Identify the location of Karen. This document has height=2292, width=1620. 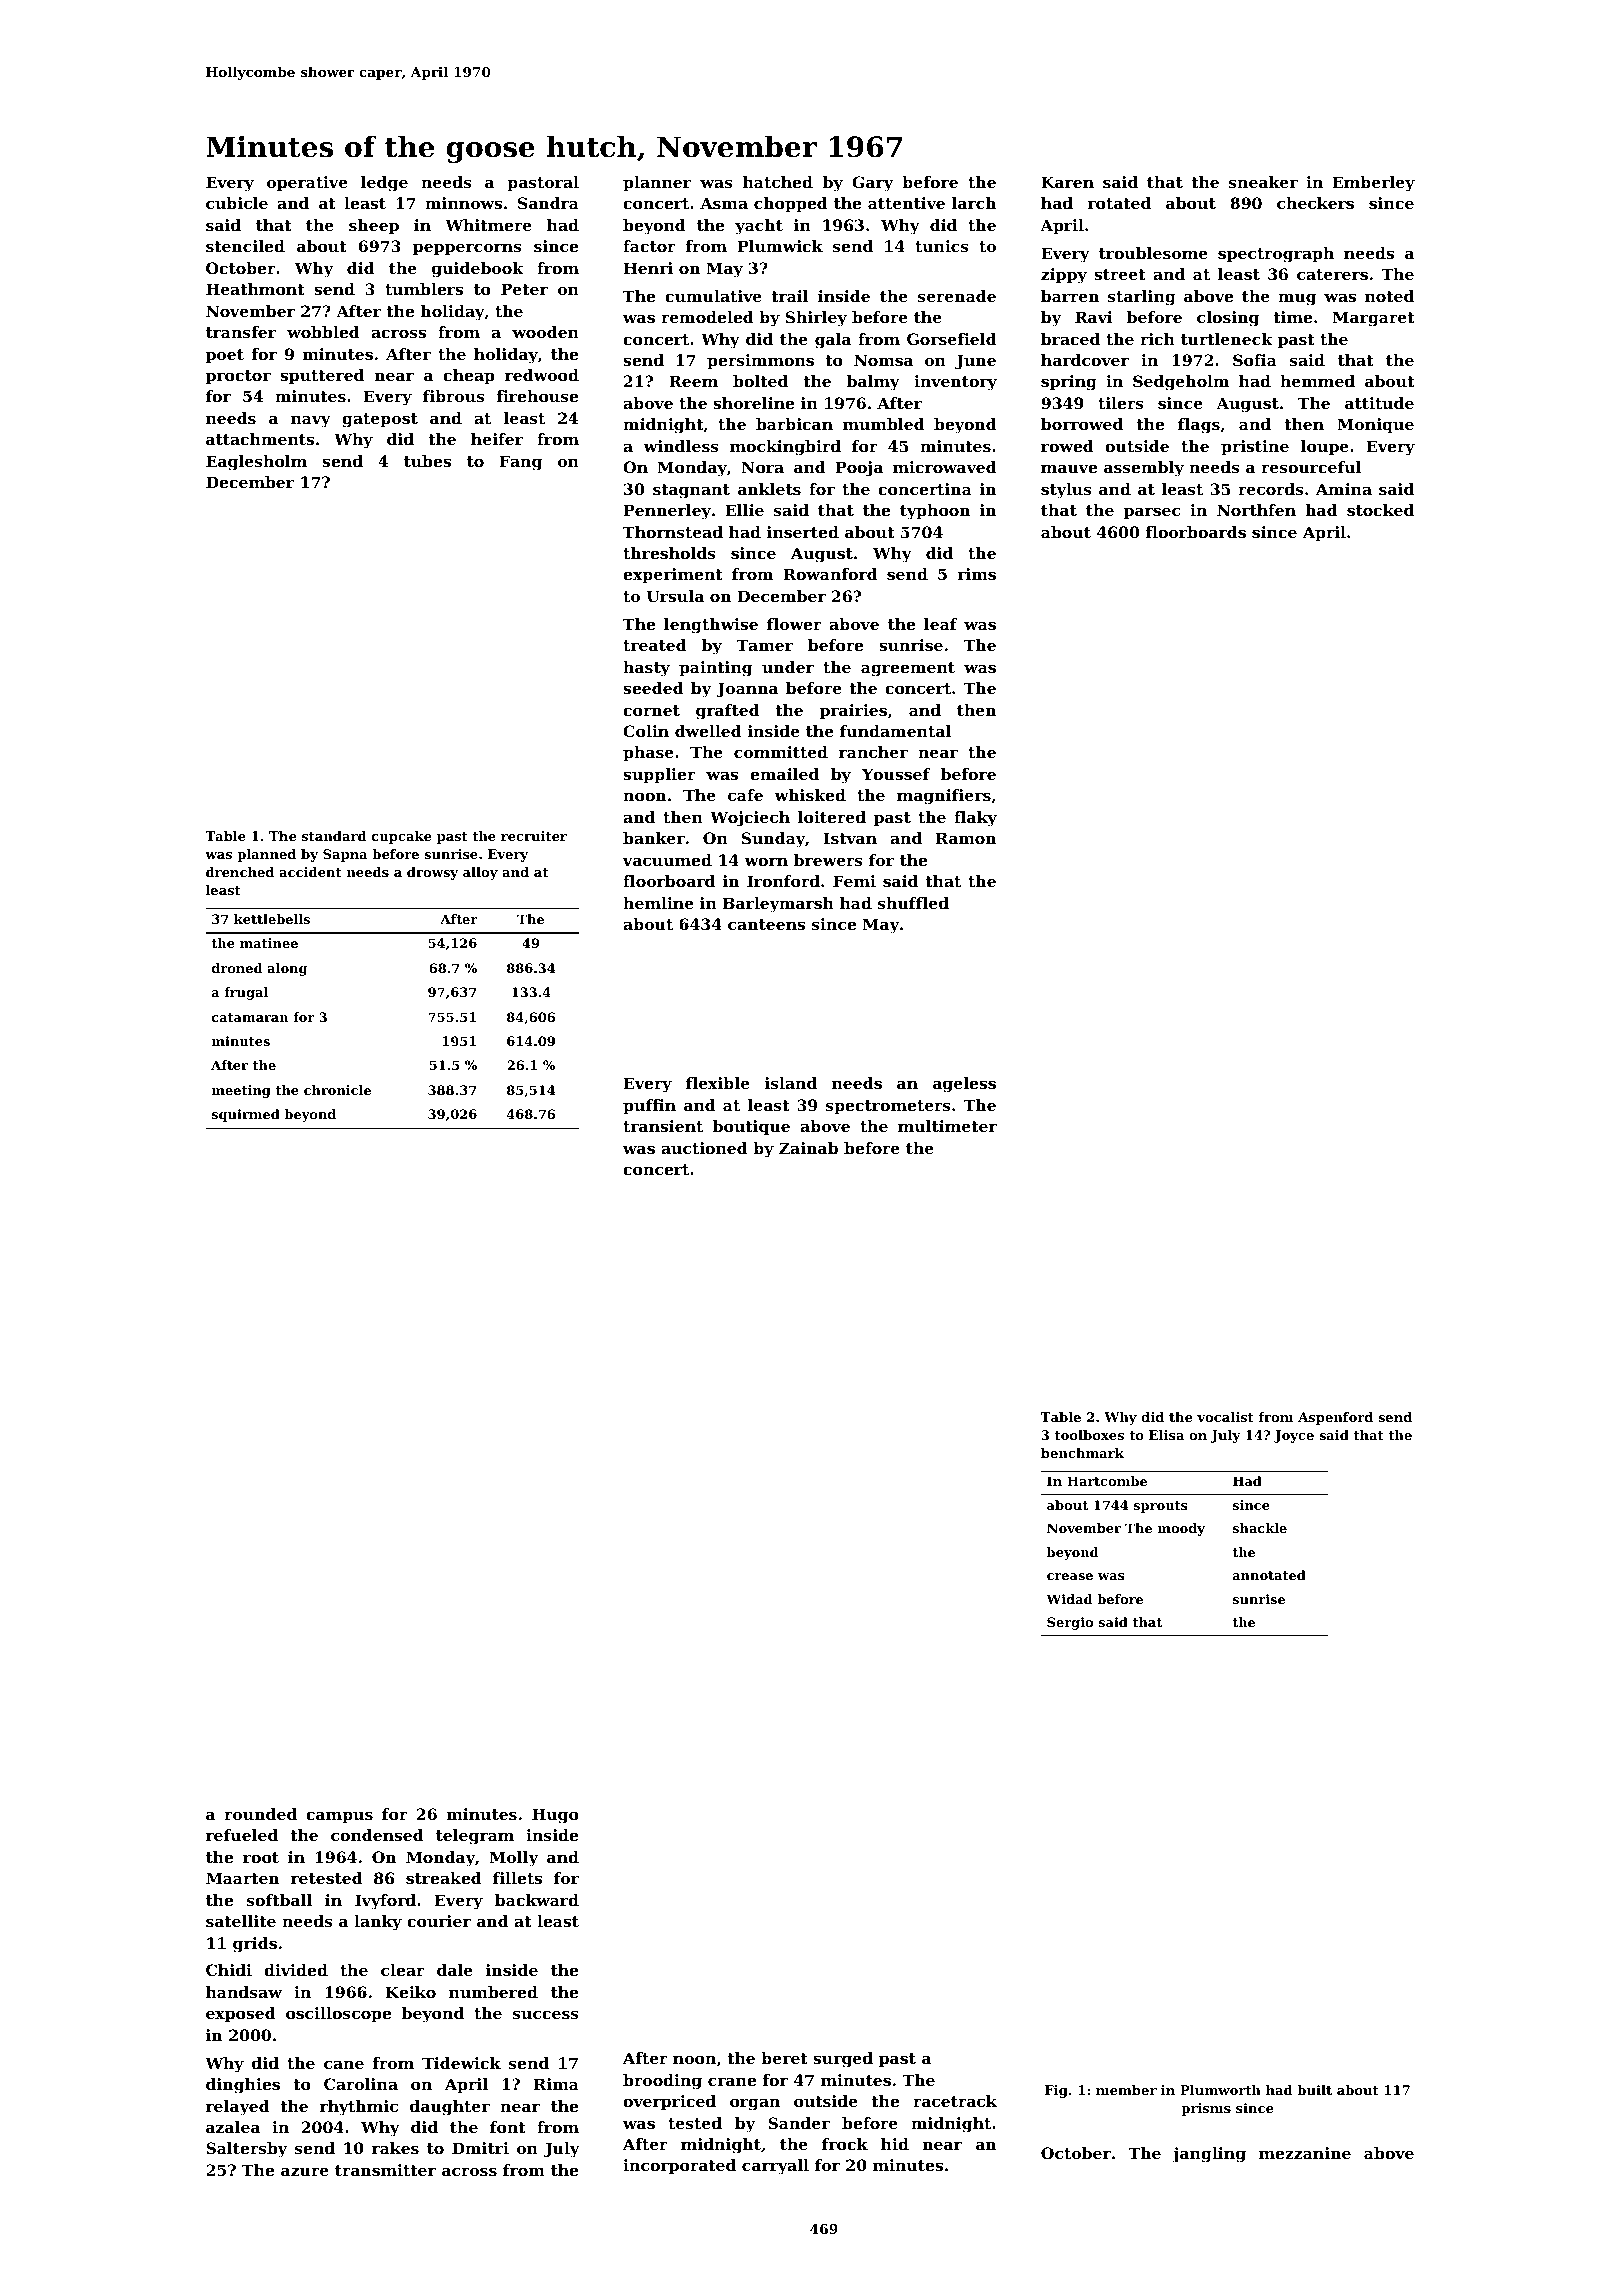
(1067, 182).
